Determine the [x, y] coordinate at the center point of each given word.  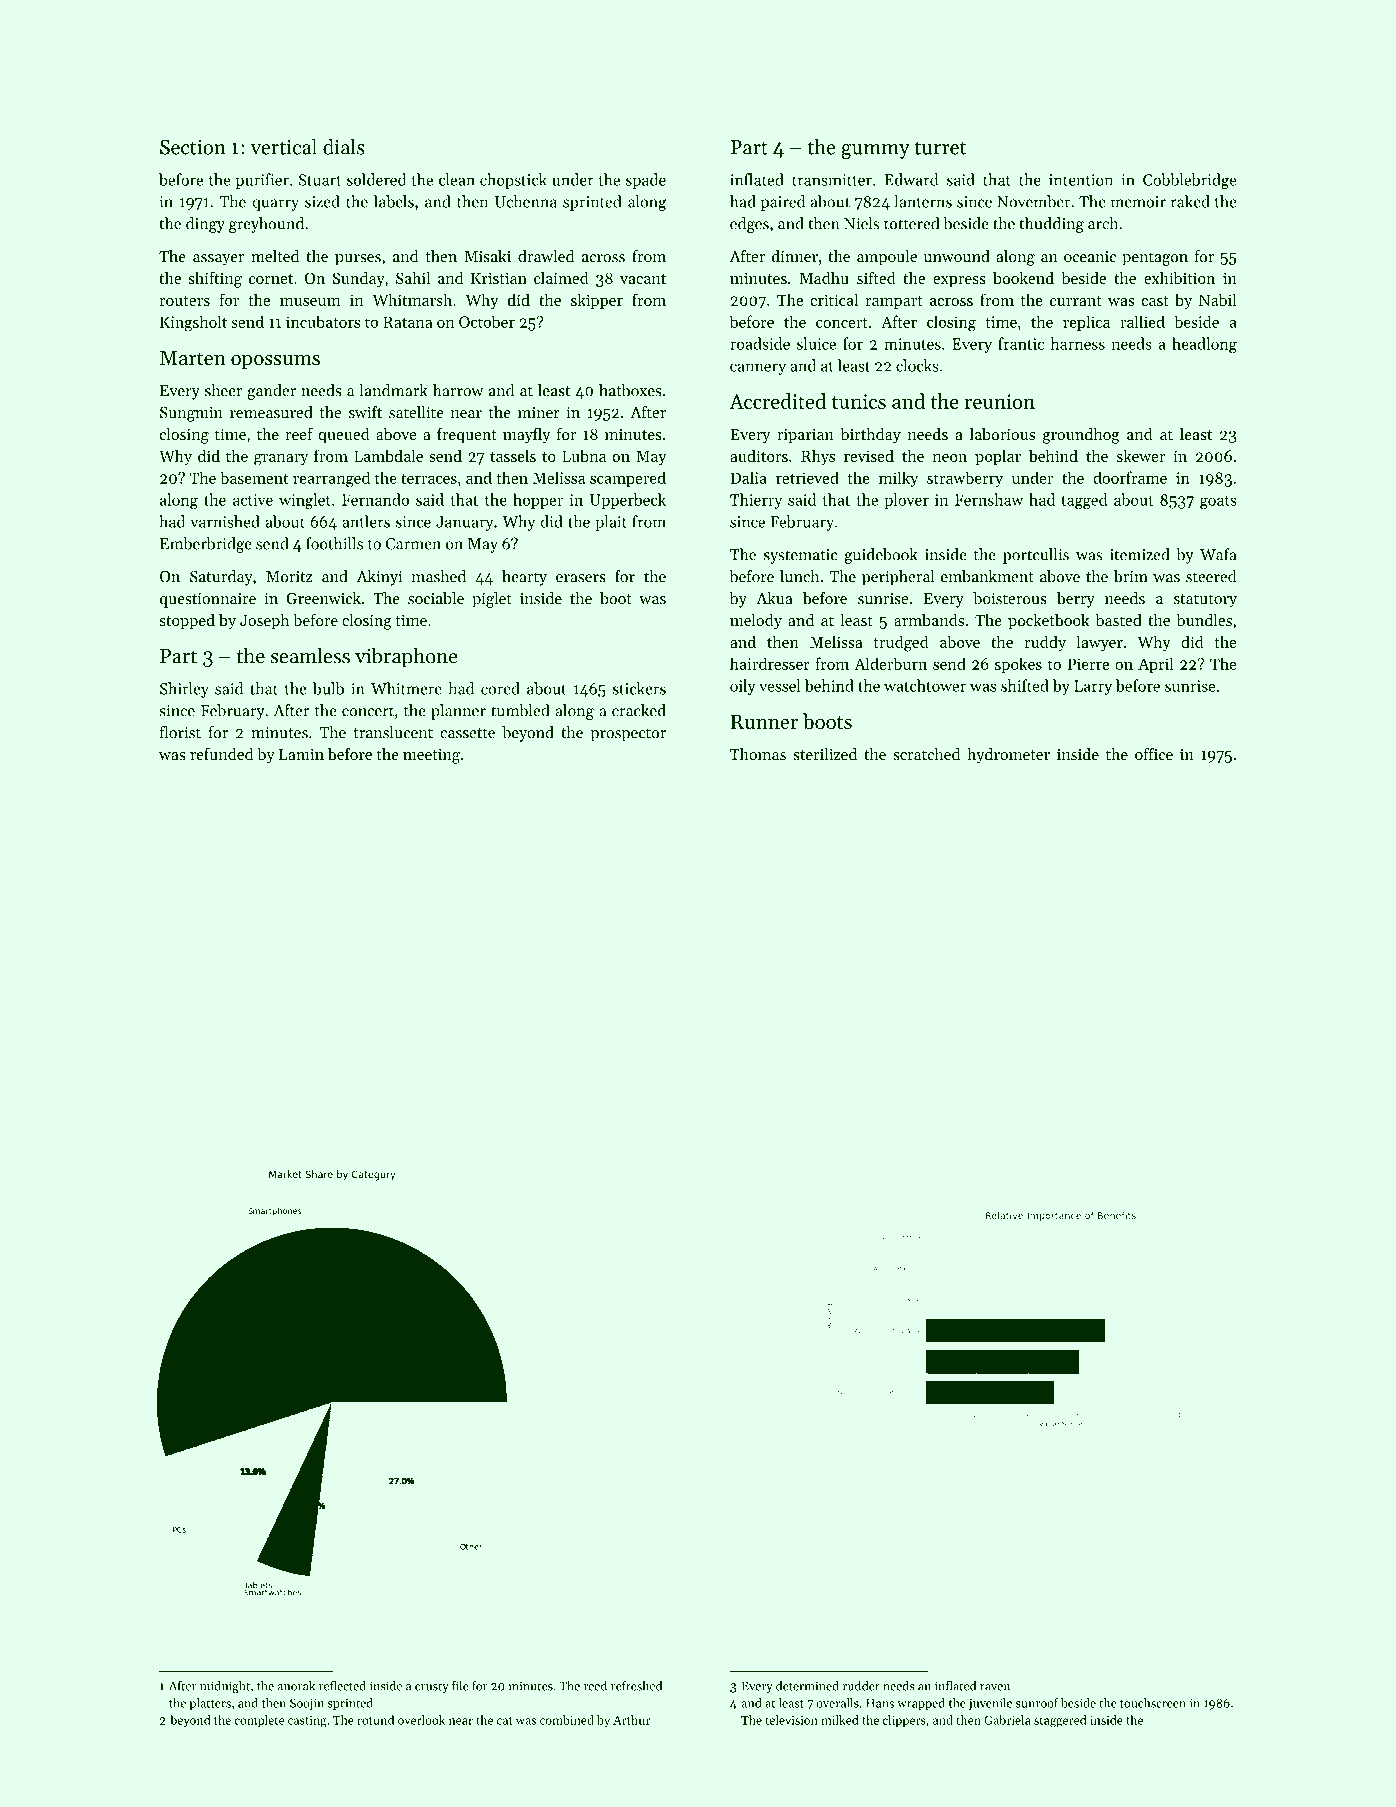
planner [458, 712]
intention [1081, 180]
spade [646, 181]
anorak [296, 1686]
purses [358, 260]
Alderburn [890, 663]
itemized [1140, 554]
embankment [987, 576]
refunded [222, 754]
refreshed [636, 1686]
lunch [799, 576]
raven [995, 1687]
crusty [432, 1688]
